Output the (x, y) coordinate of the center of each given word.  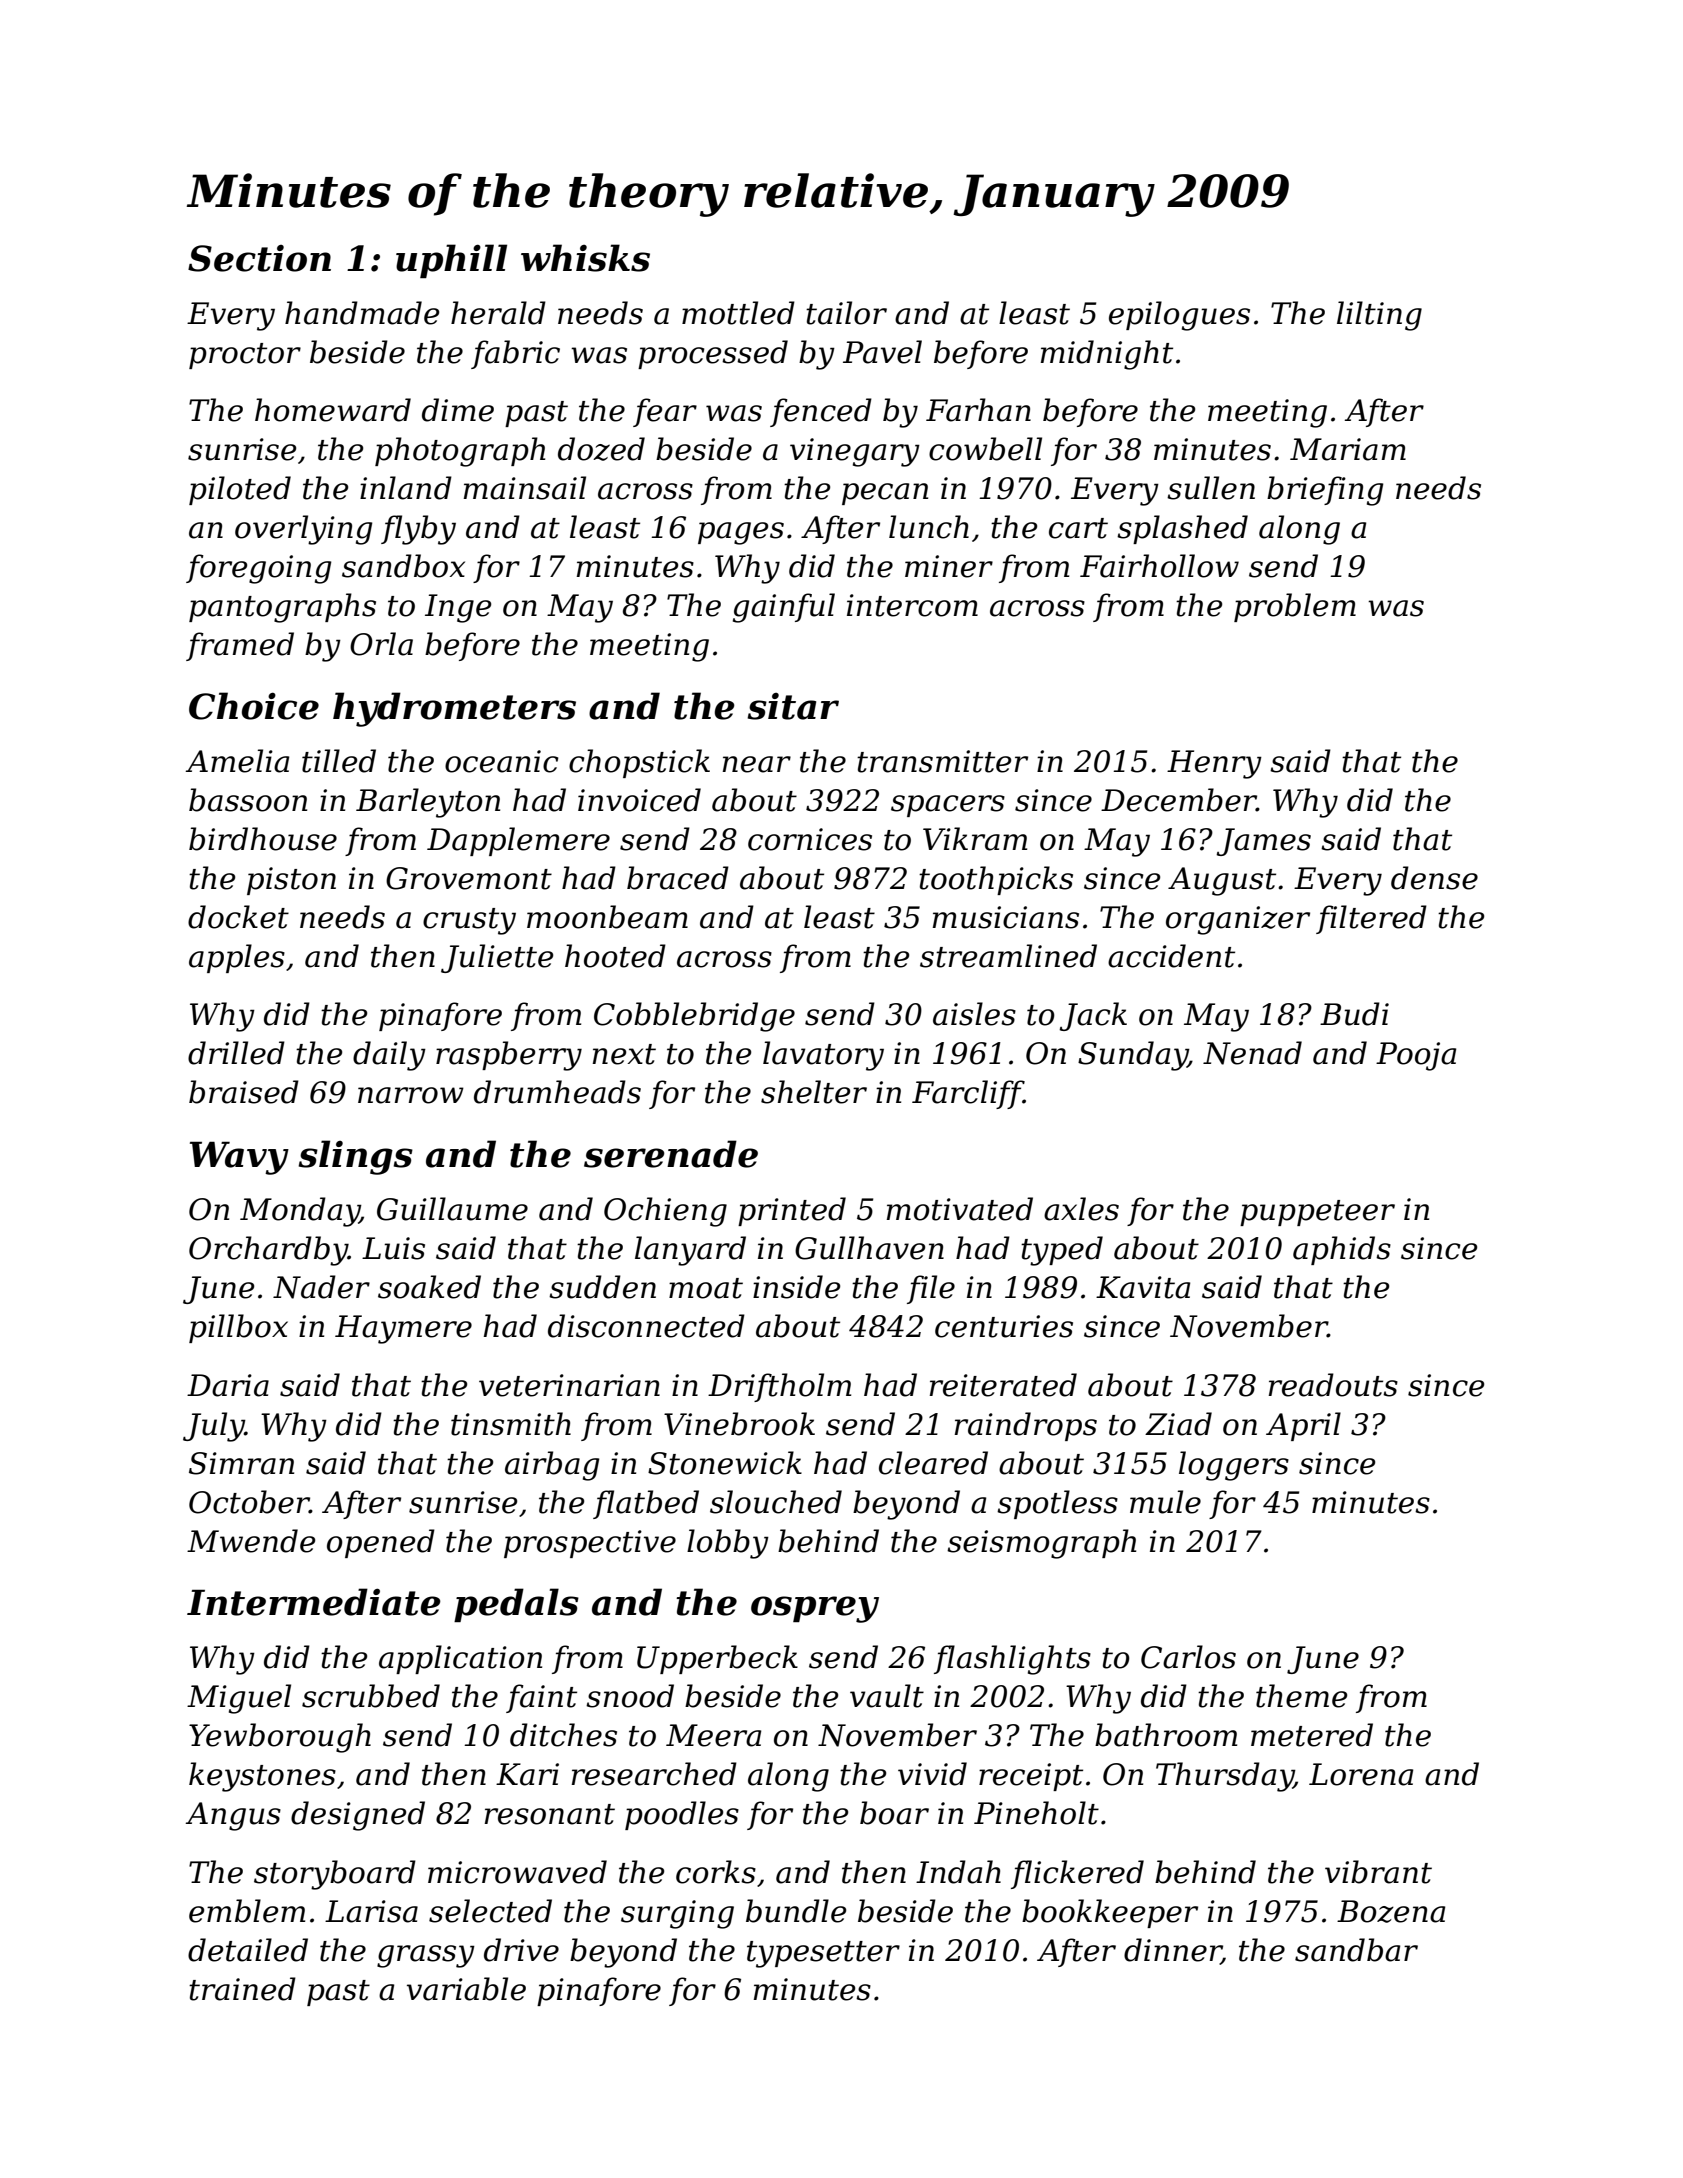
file (931, 1289)
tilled (339, 761)
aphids (1342, 1250)
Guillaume (452, 1209)
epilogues (1179, 316)
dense (1434, 878)
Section (259, 258)
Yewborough (280, 1738)
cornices (810, 839)
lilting (1379, 316)
